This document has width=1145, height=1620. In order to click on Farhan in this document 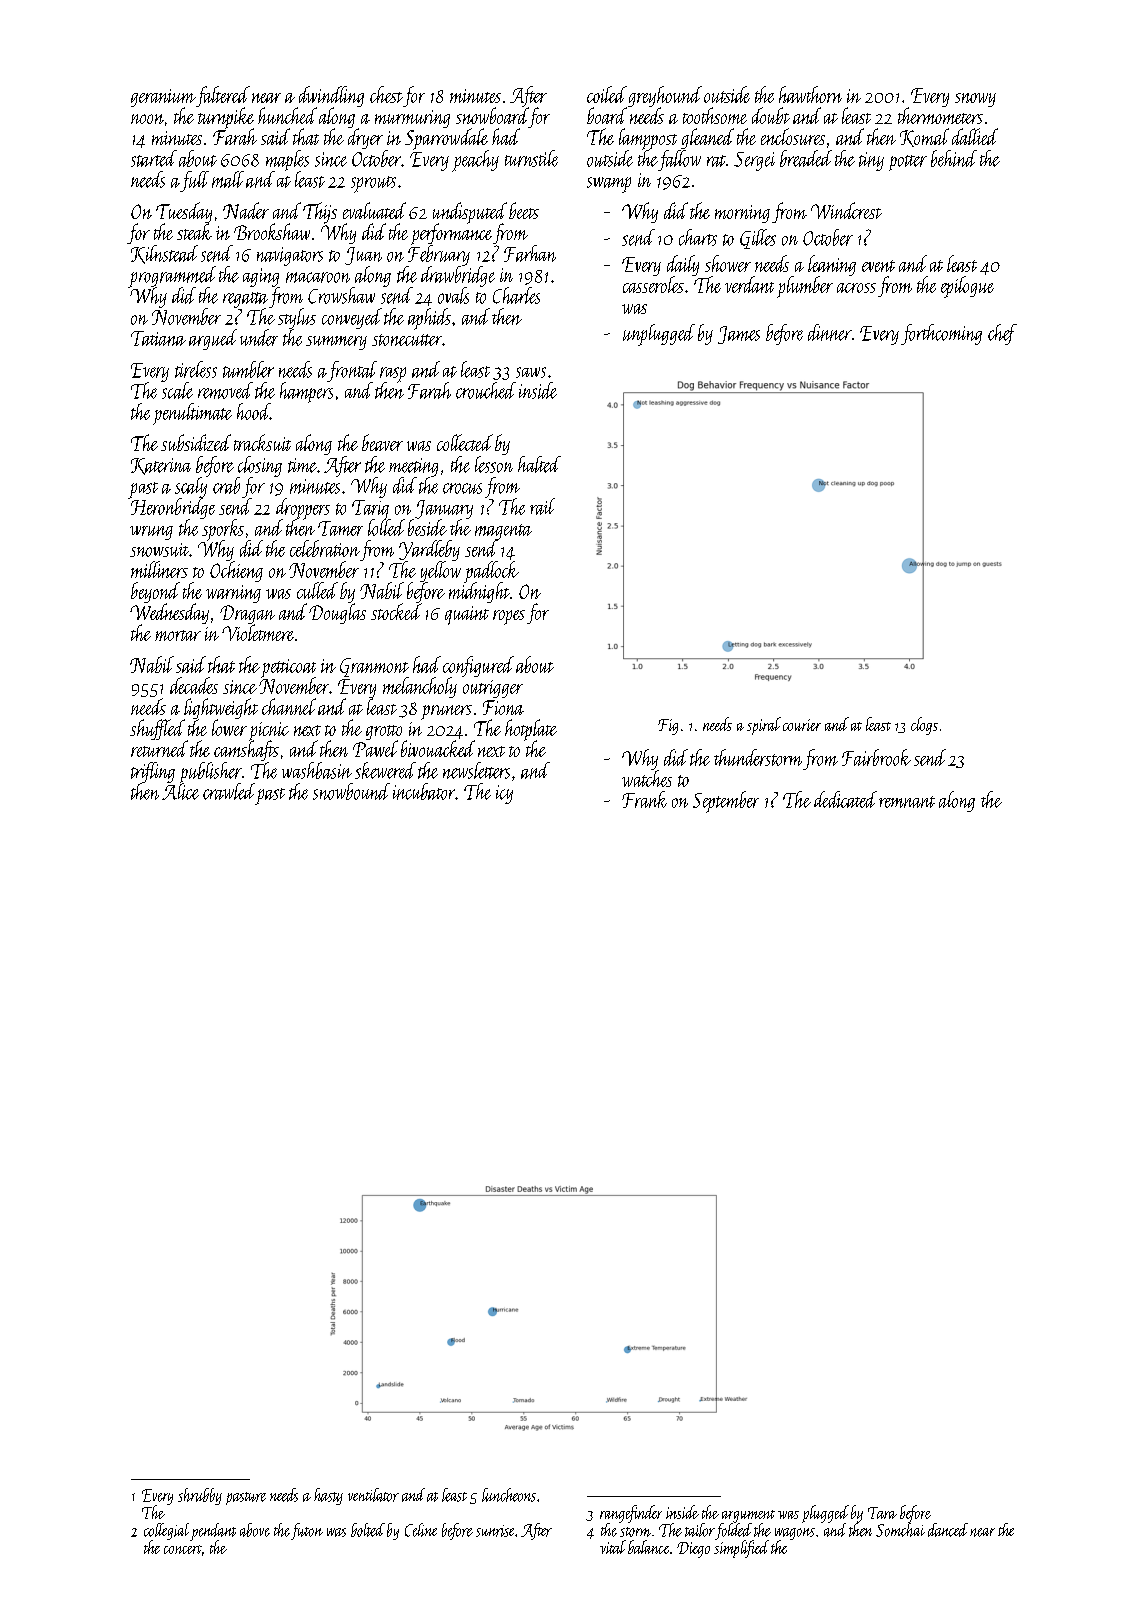, I will do `click(530, 253)`.
